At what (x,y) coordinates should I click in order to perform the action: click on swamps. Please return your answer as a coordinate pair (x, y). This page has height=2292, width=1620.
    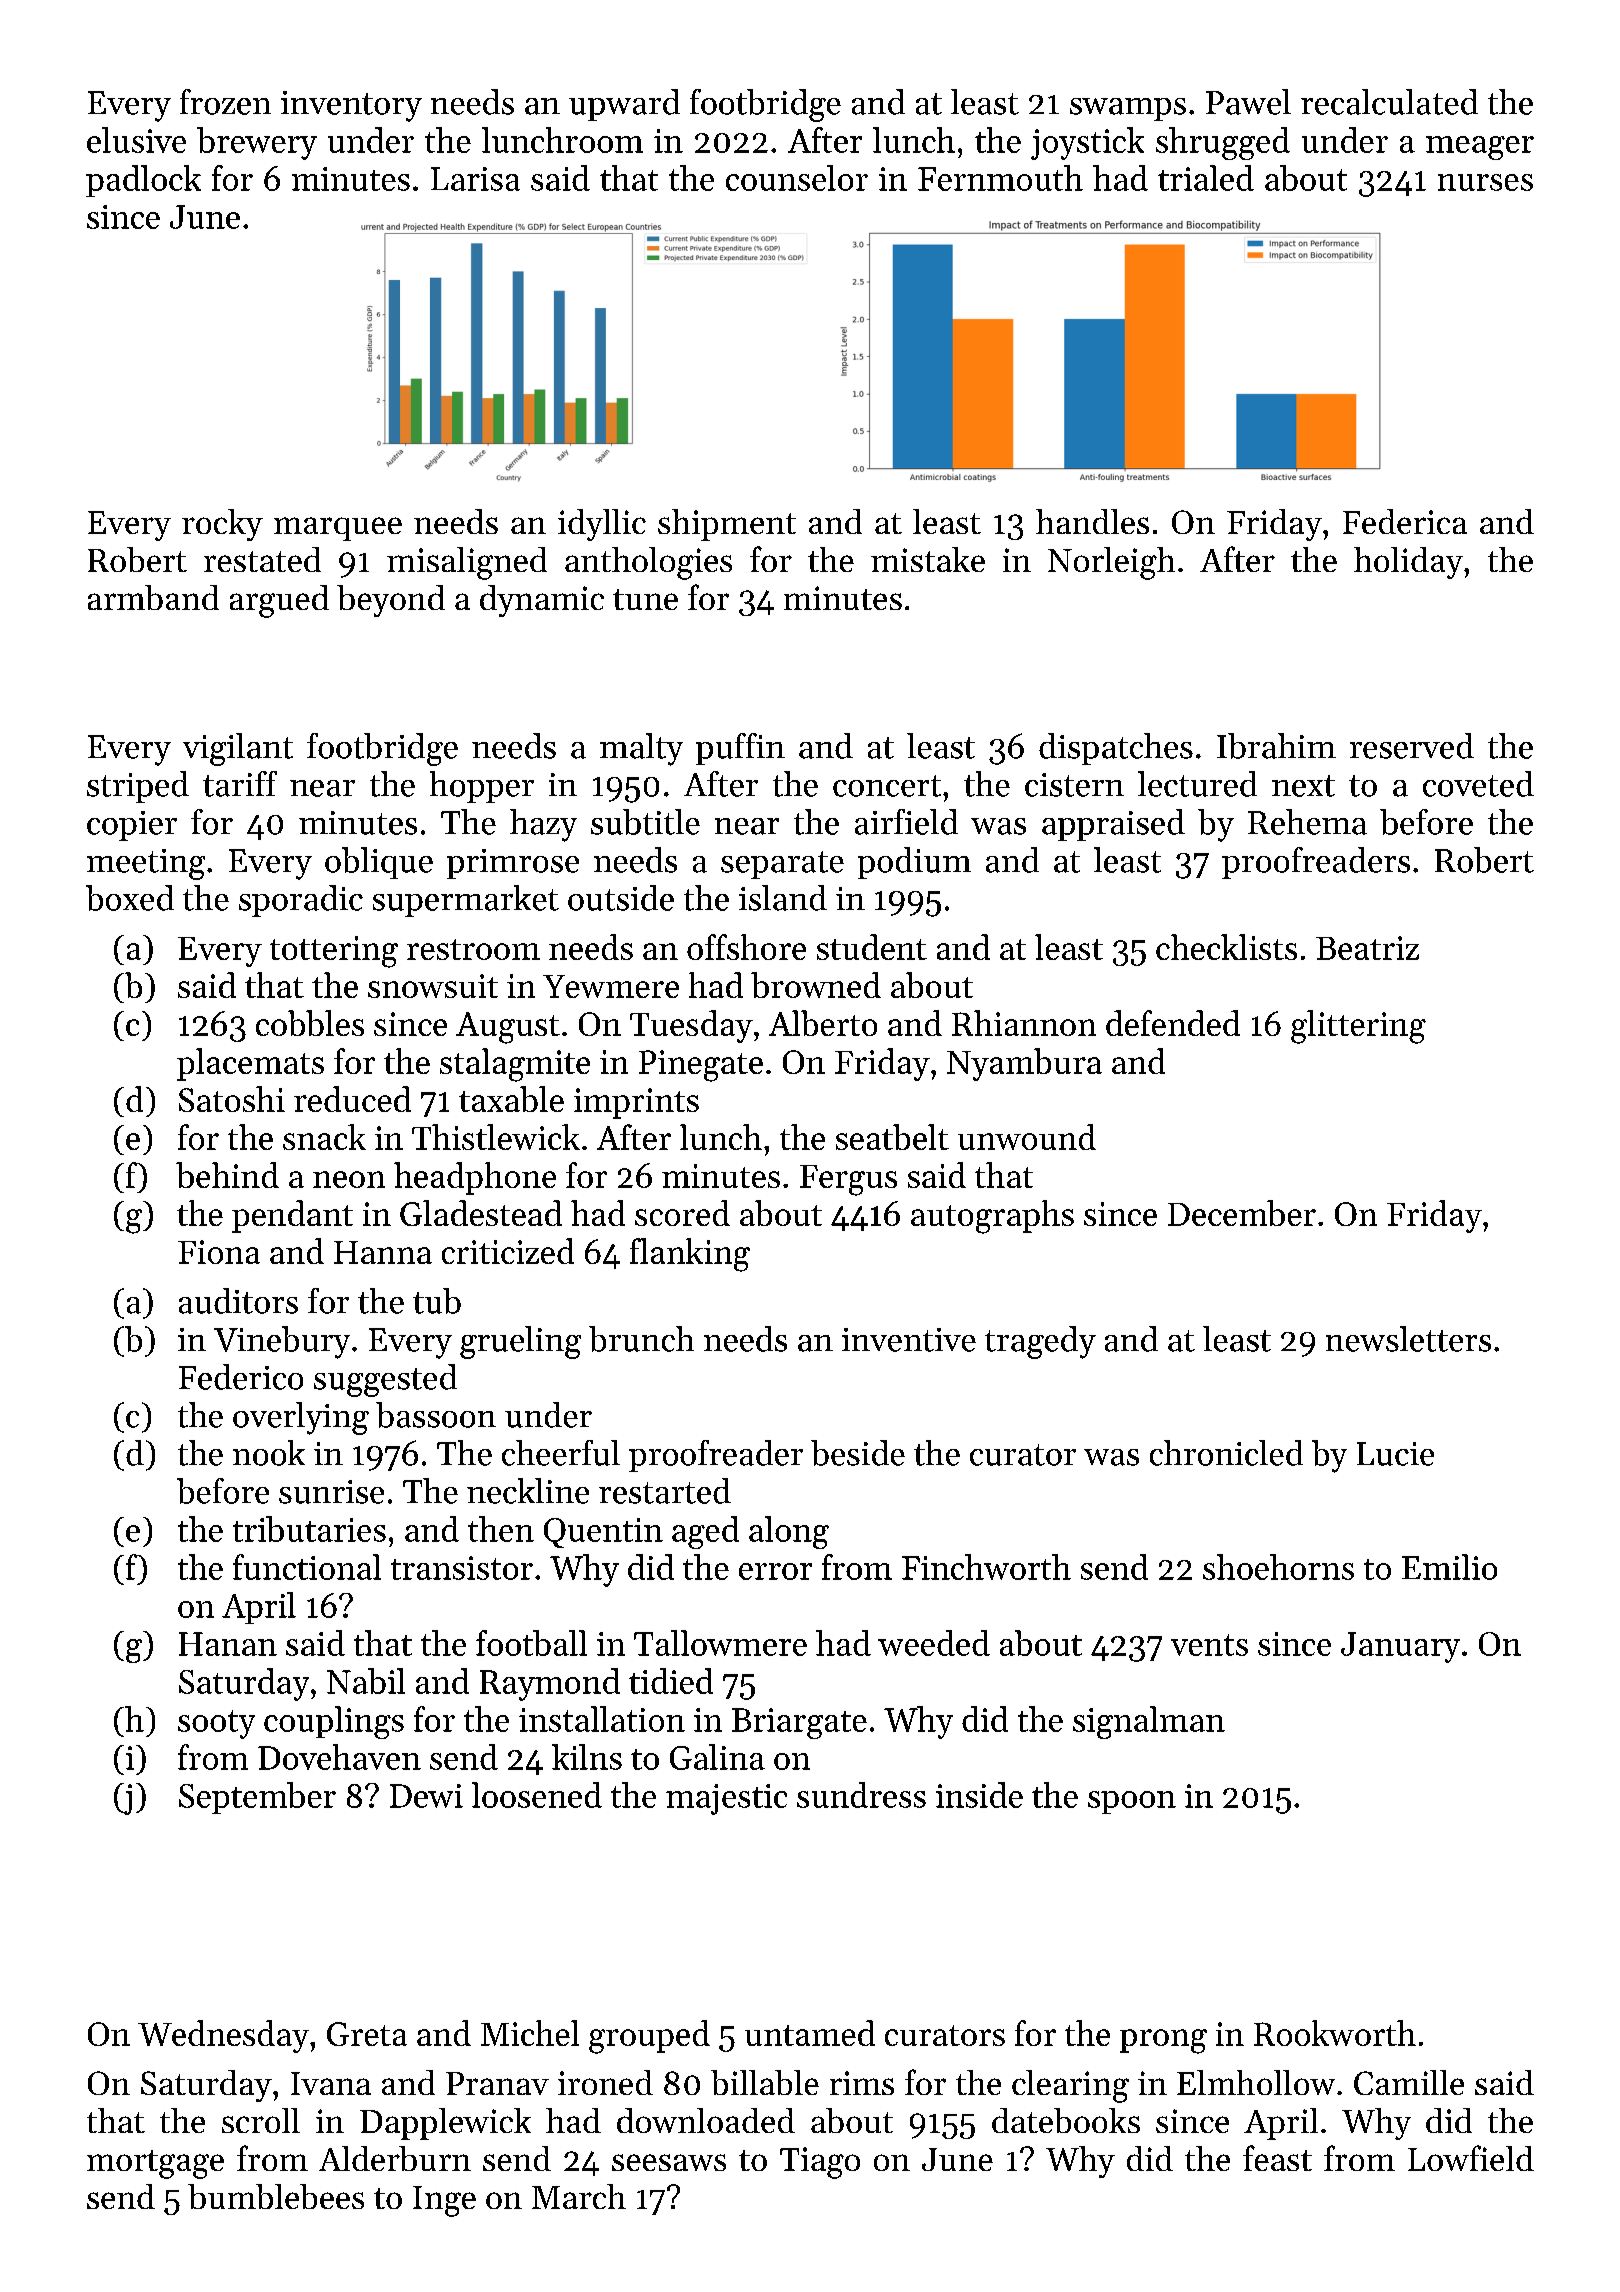
    Looking at the image, I should click on (1128, 109).
